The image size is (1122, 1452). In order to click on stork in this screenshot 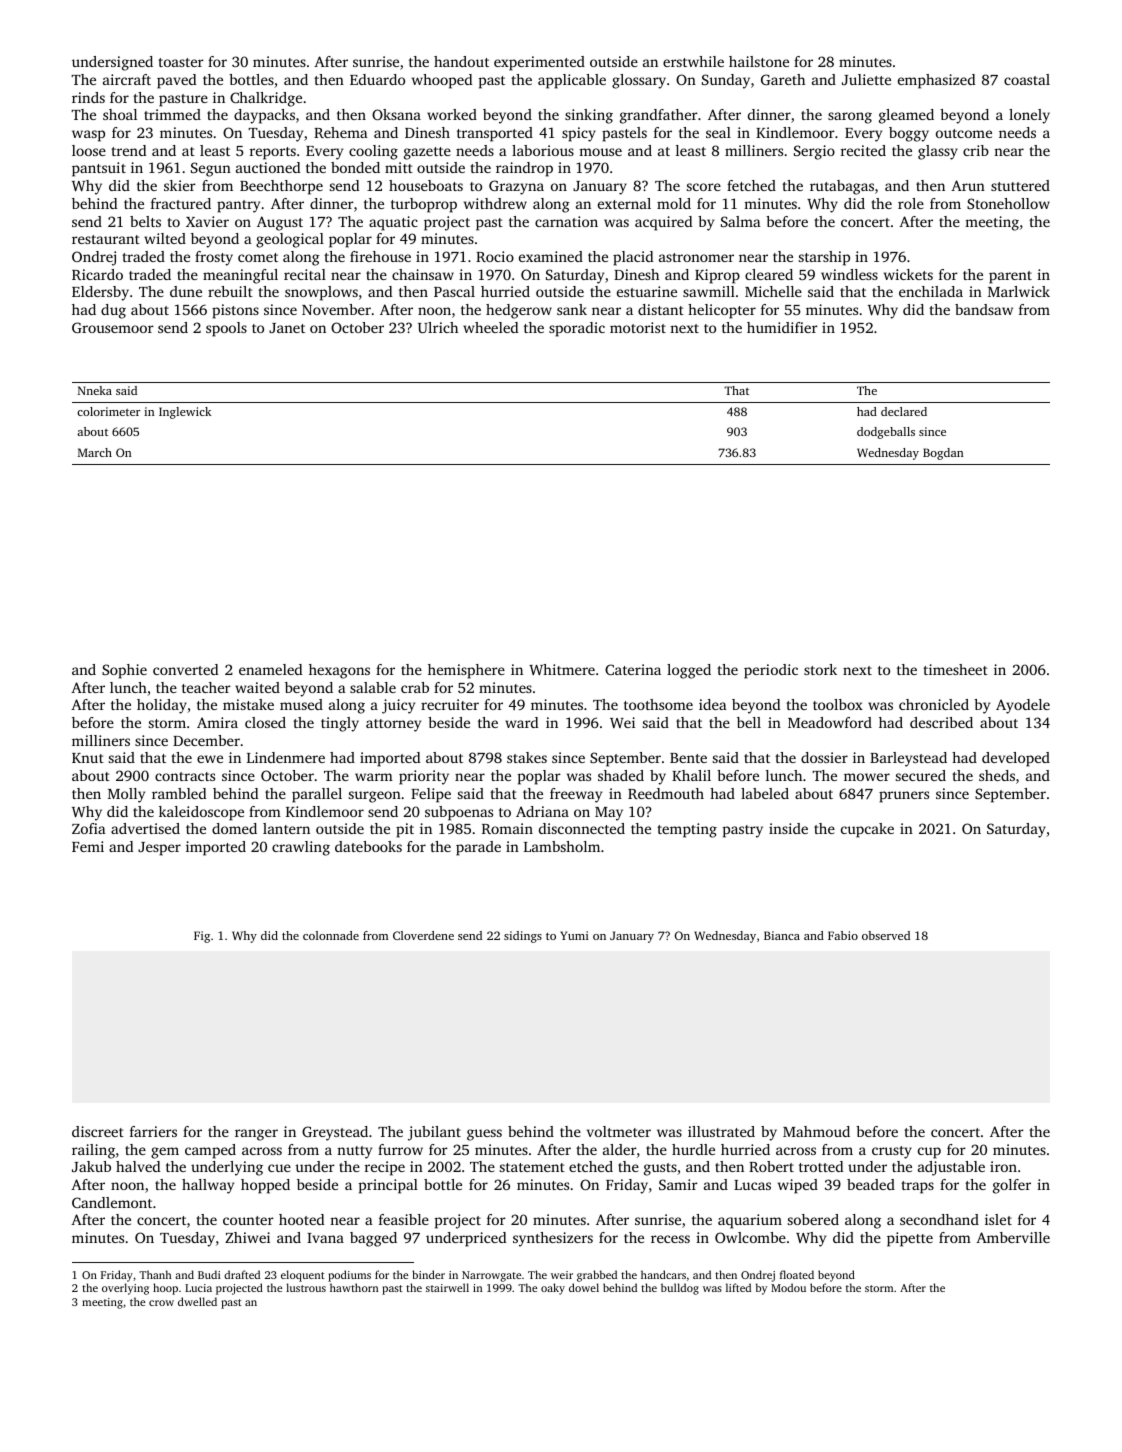, I will do `click(820, 669)`.
